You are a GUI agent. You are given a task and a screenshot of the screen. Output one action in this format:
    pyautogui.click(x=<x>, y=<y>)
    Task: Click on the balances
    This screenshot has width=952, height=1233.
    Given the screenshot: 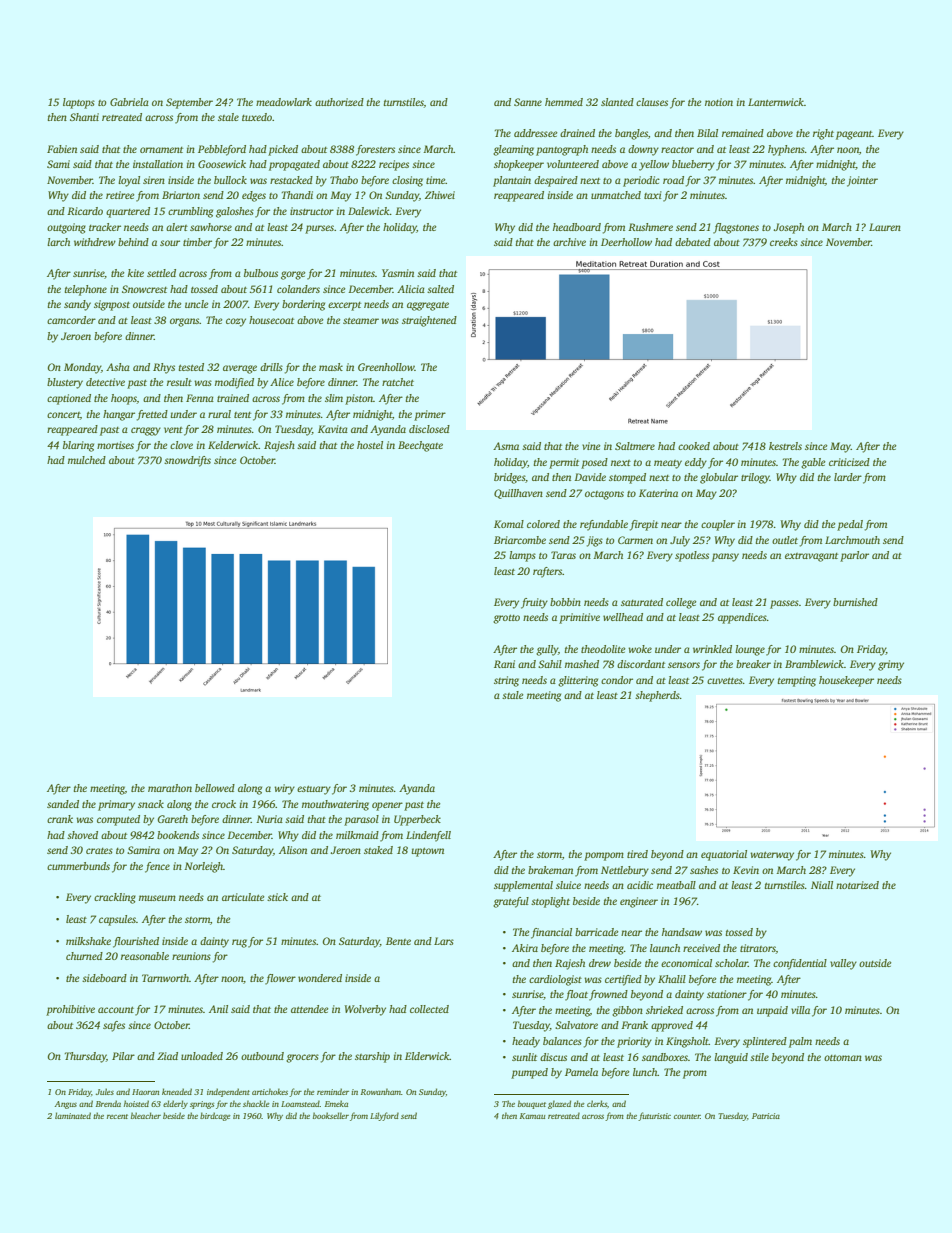 What is the action you would take?
    pyautogui.click(x=562, y=1041)
